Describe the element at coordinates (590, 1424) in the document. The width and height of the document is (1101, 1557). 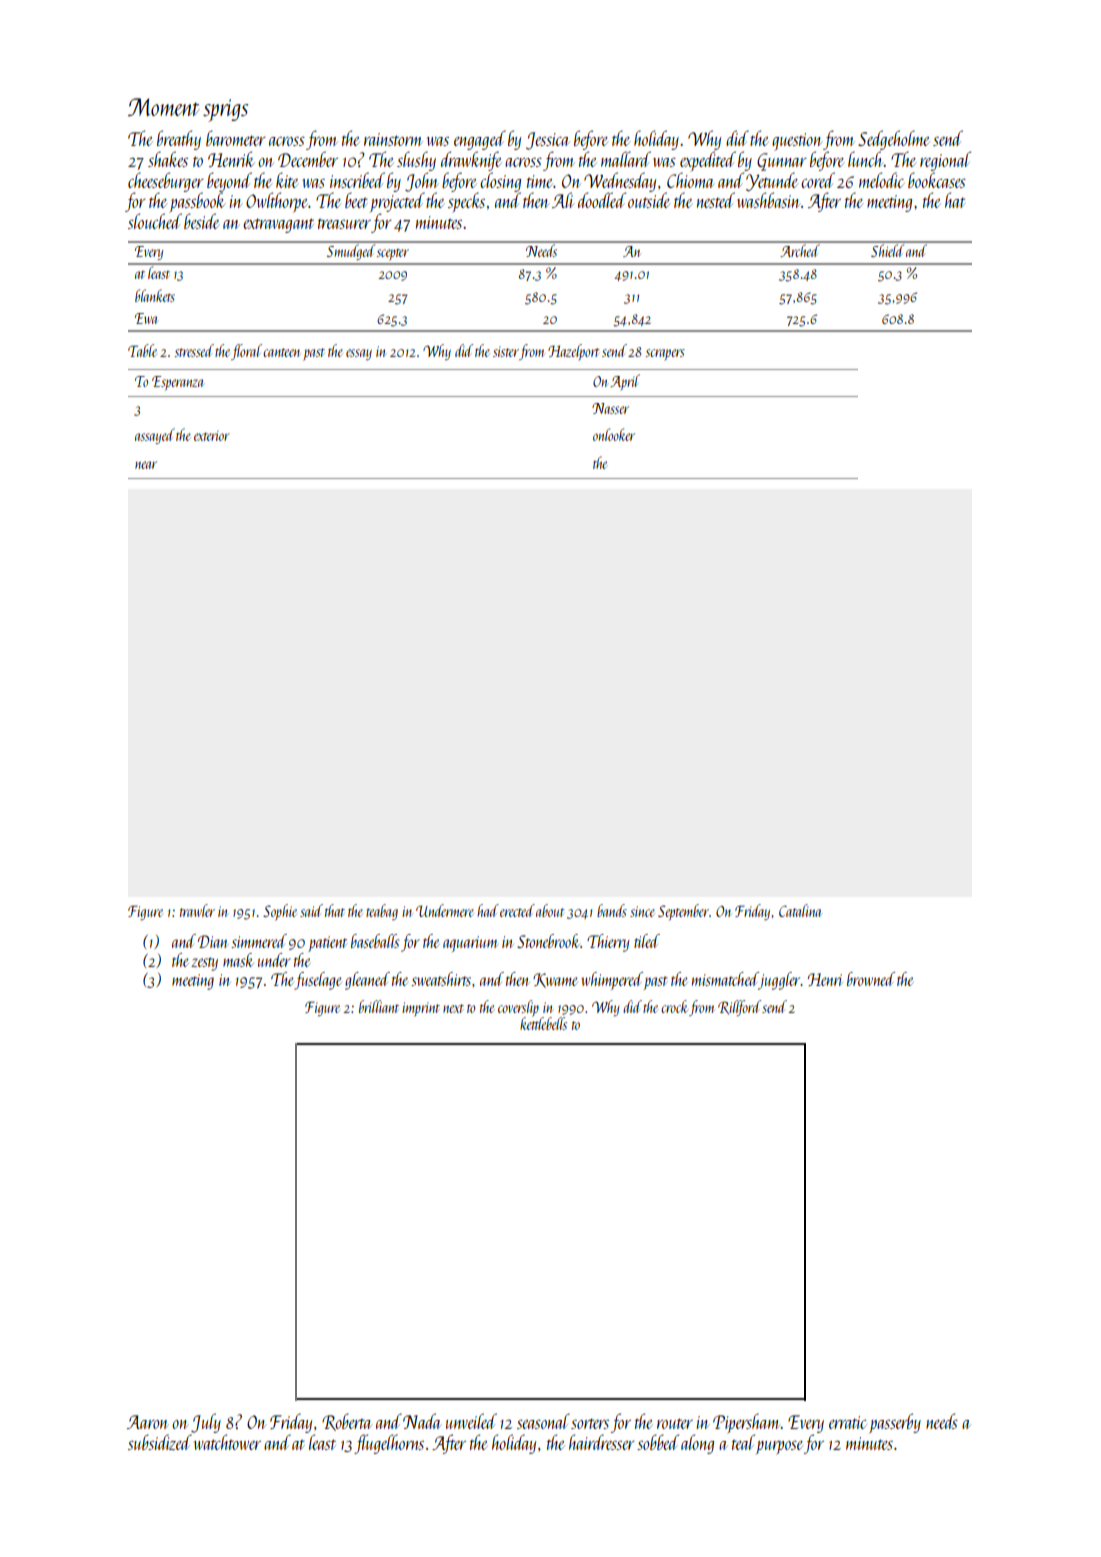
I see `sorters` at that location.
